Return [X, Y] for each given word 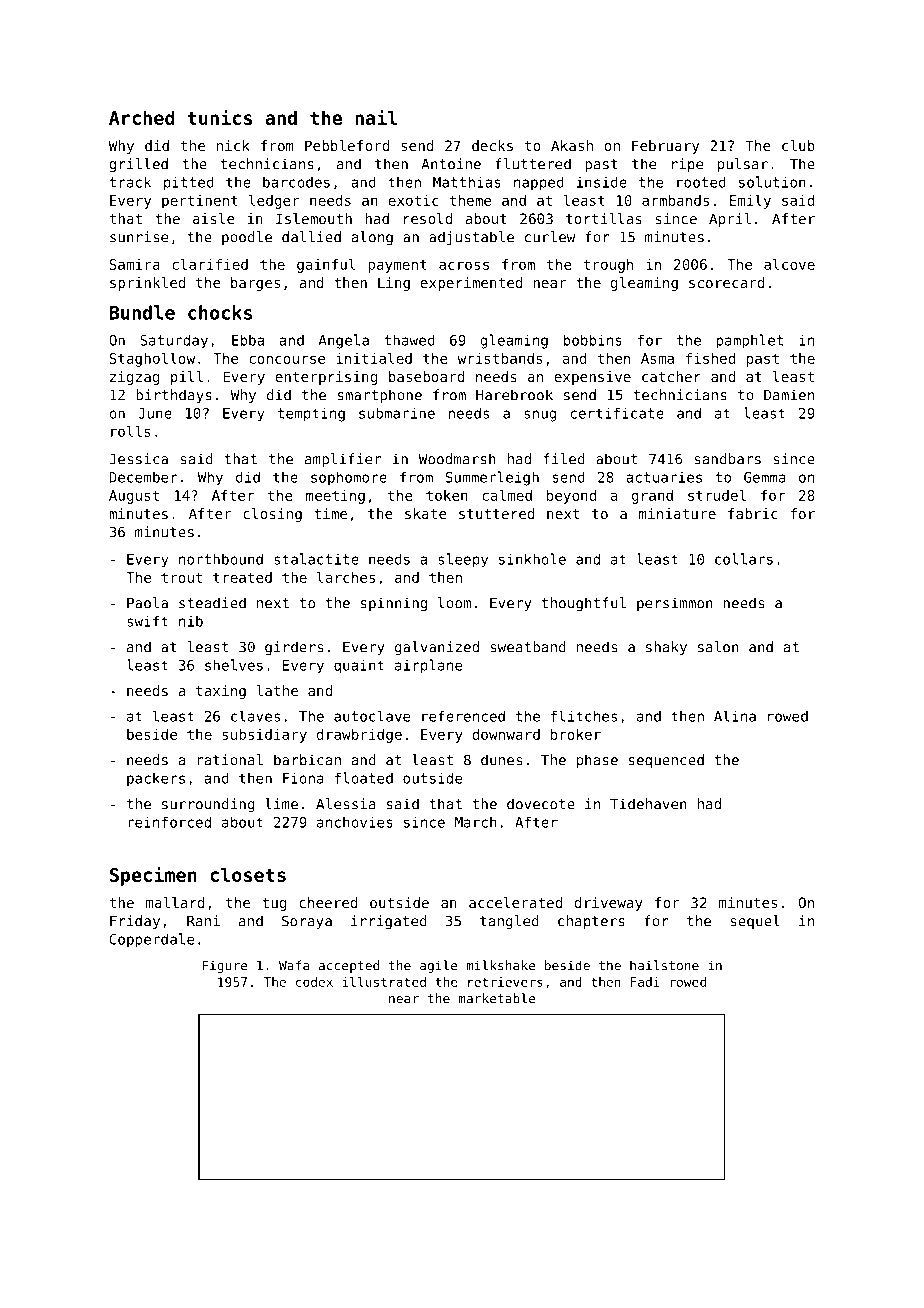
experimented [471, 284]
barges [255, 284]
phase [597, 761]
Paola [147, 603]
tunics [219, 117]
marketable [497, 998]
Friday [135, 922]
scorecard [727, 282]
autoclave [372, 716]
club [798, 145]
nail [376, 117]
